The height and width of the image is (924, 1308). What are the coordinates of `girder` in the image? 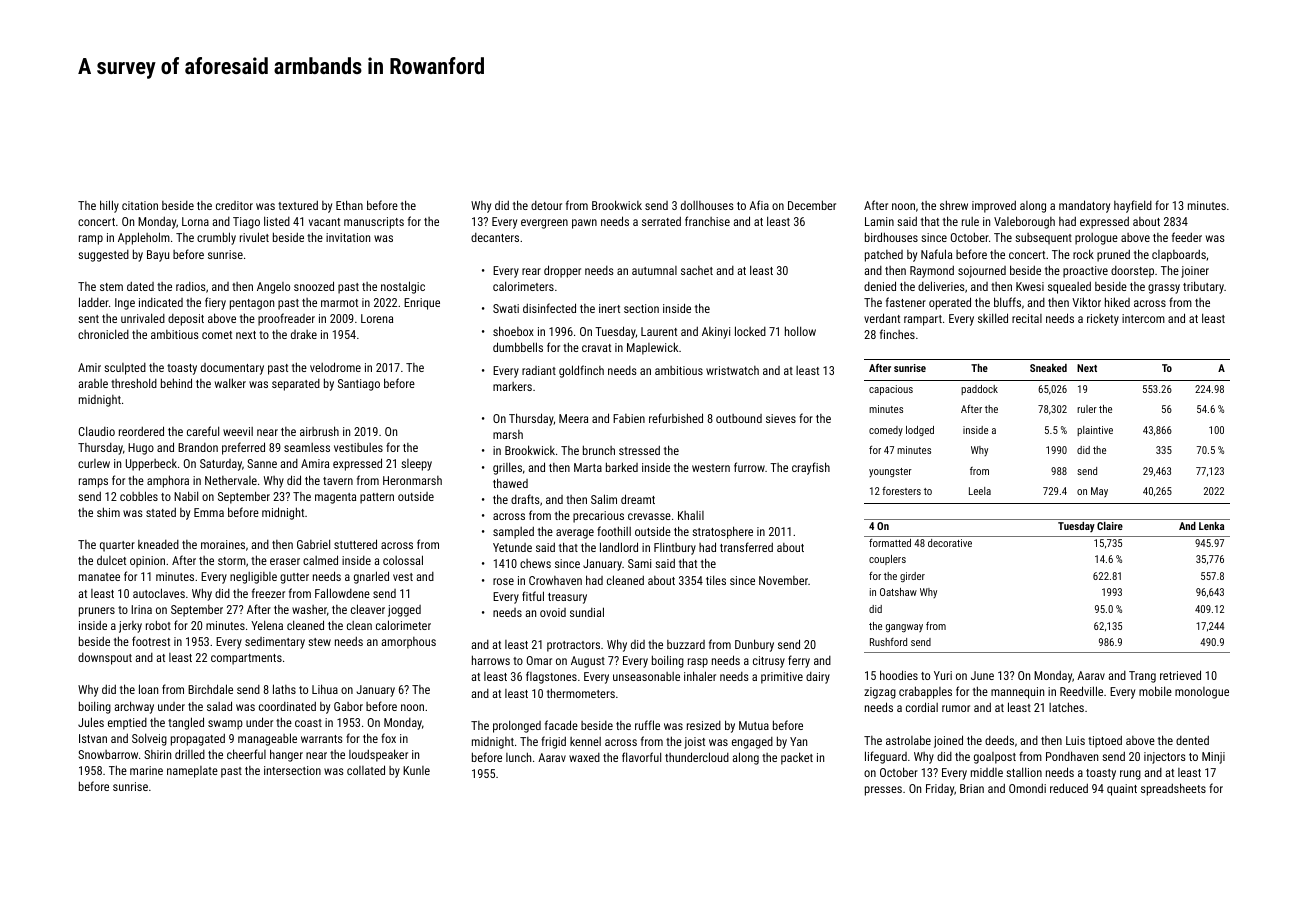 It's located at (912, 577).
